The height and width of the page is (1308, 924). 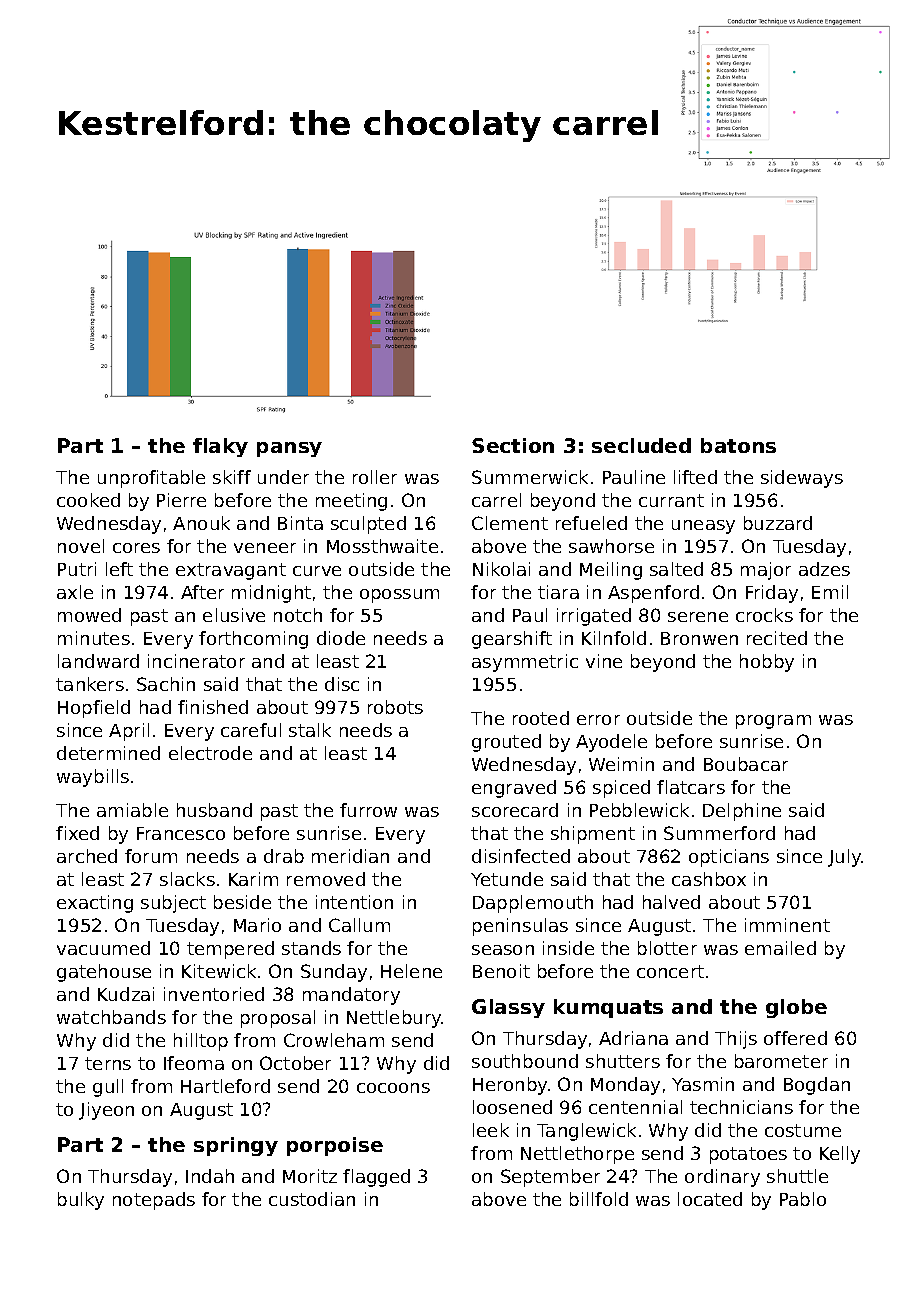 What do you see at coordinates (766, 571) in the page?
I see `major` at bounding box center [766, 571].
